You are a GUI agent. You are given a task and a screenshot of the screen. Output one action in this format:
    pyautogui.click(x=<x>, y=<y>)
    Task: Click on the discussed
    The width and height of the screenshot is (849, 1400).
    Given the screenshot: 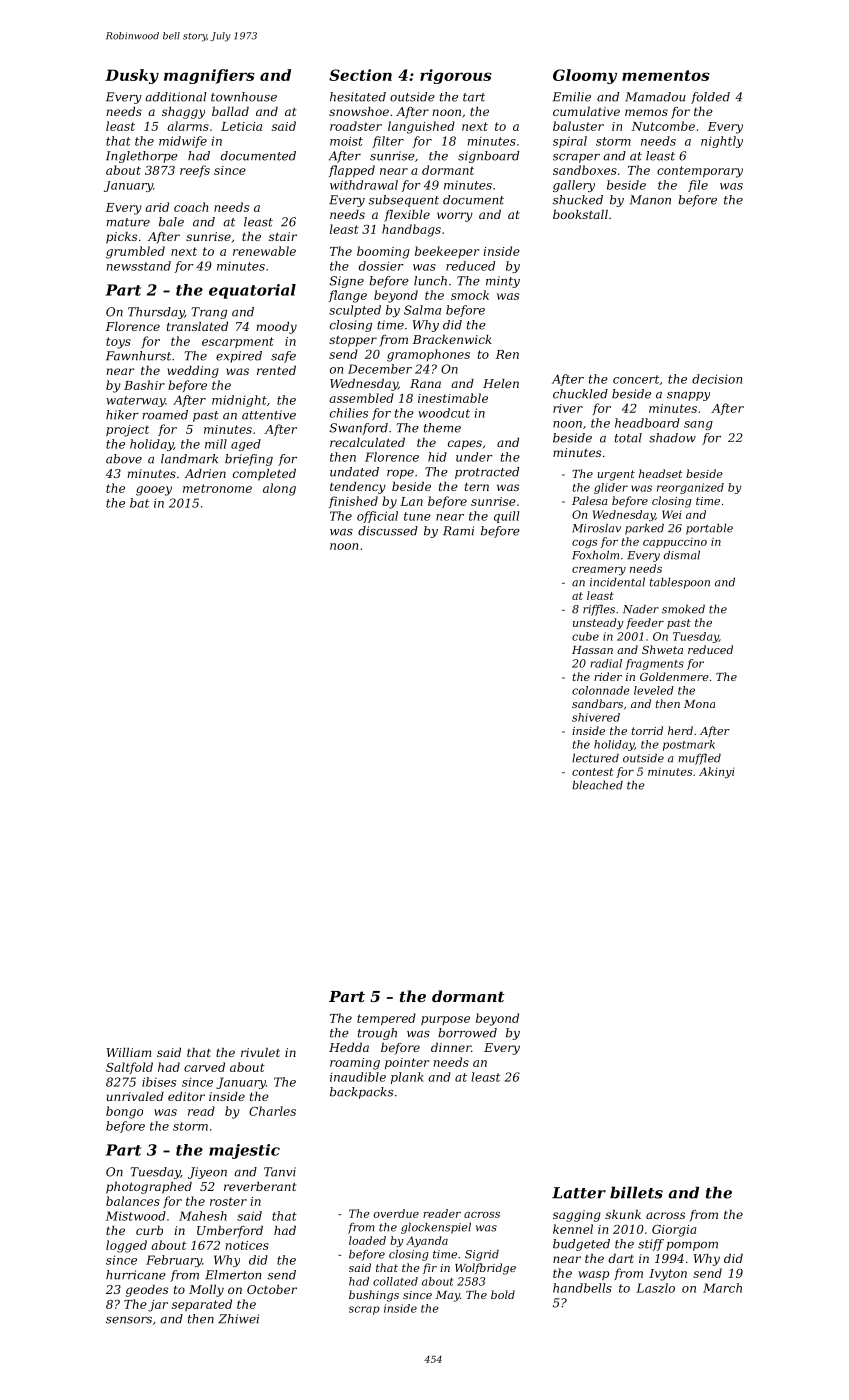 What is the action you would take?
    pyautogui.click(x=388, y=531)
